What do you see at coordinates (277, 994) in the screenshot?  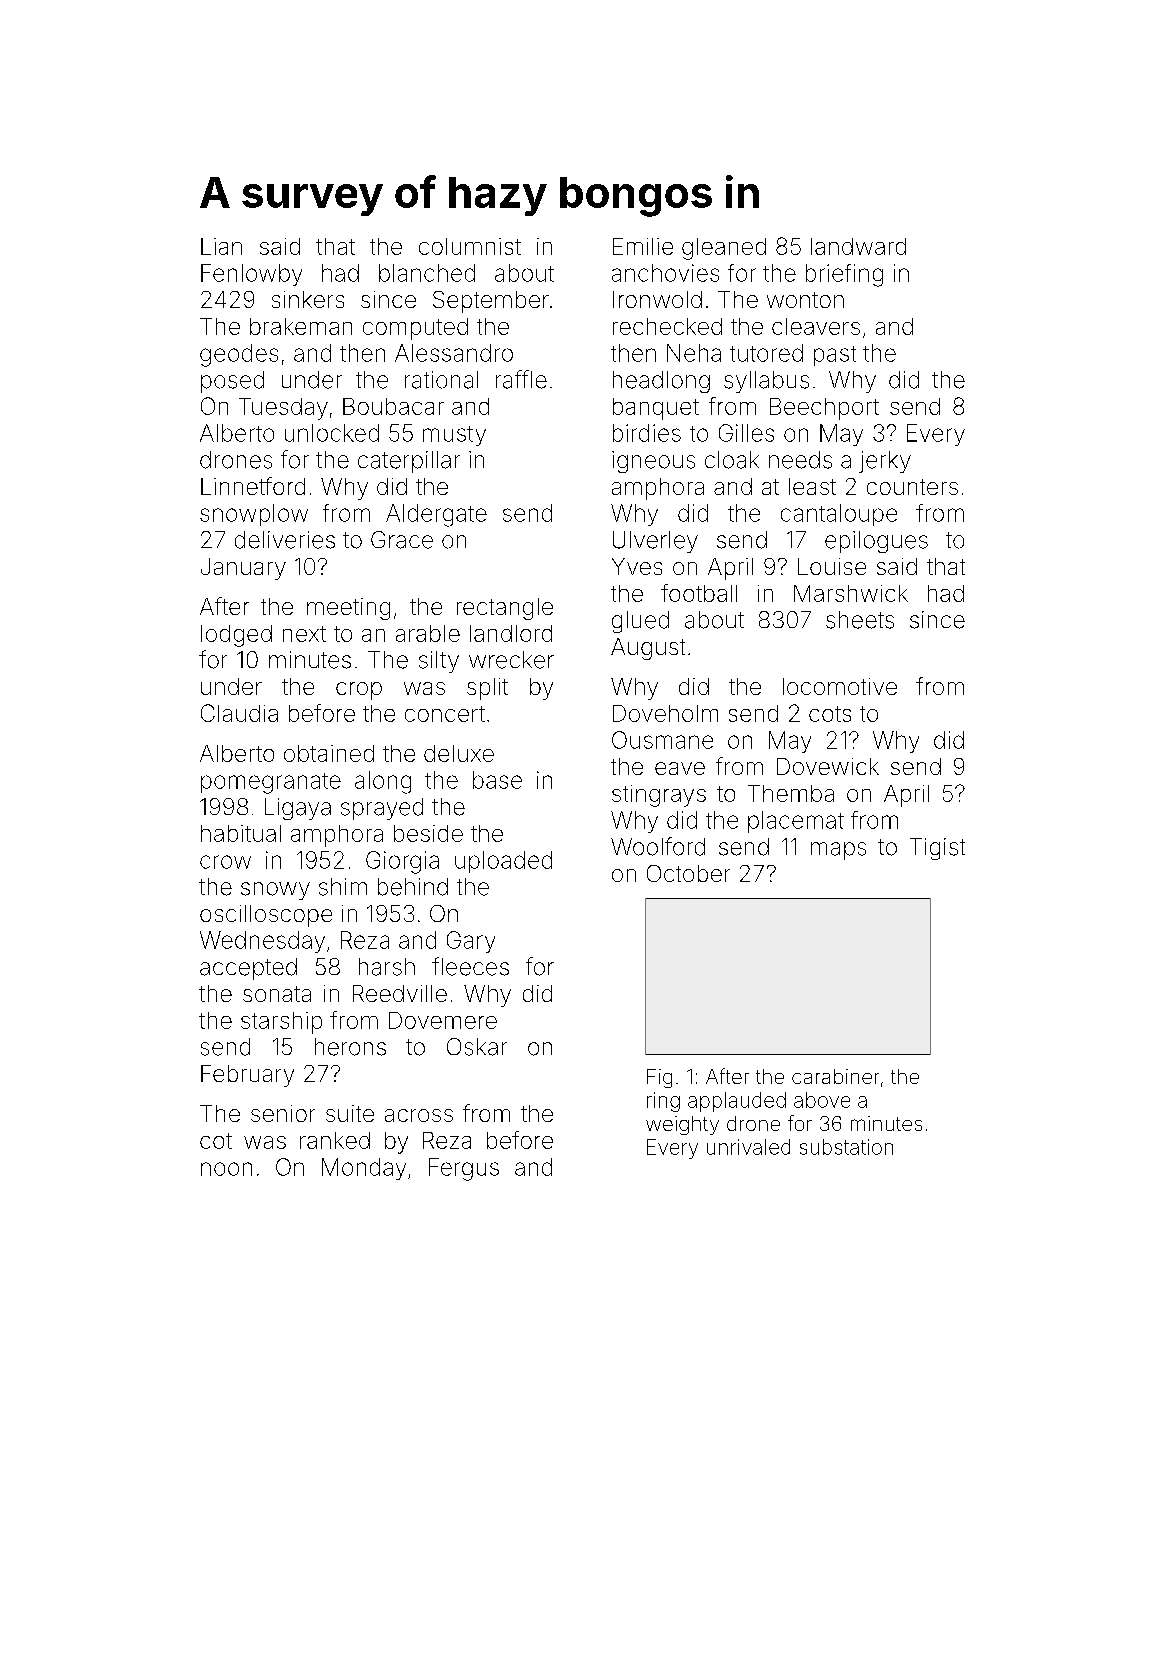 I see `sonata` at bounding box center [277, 994].
